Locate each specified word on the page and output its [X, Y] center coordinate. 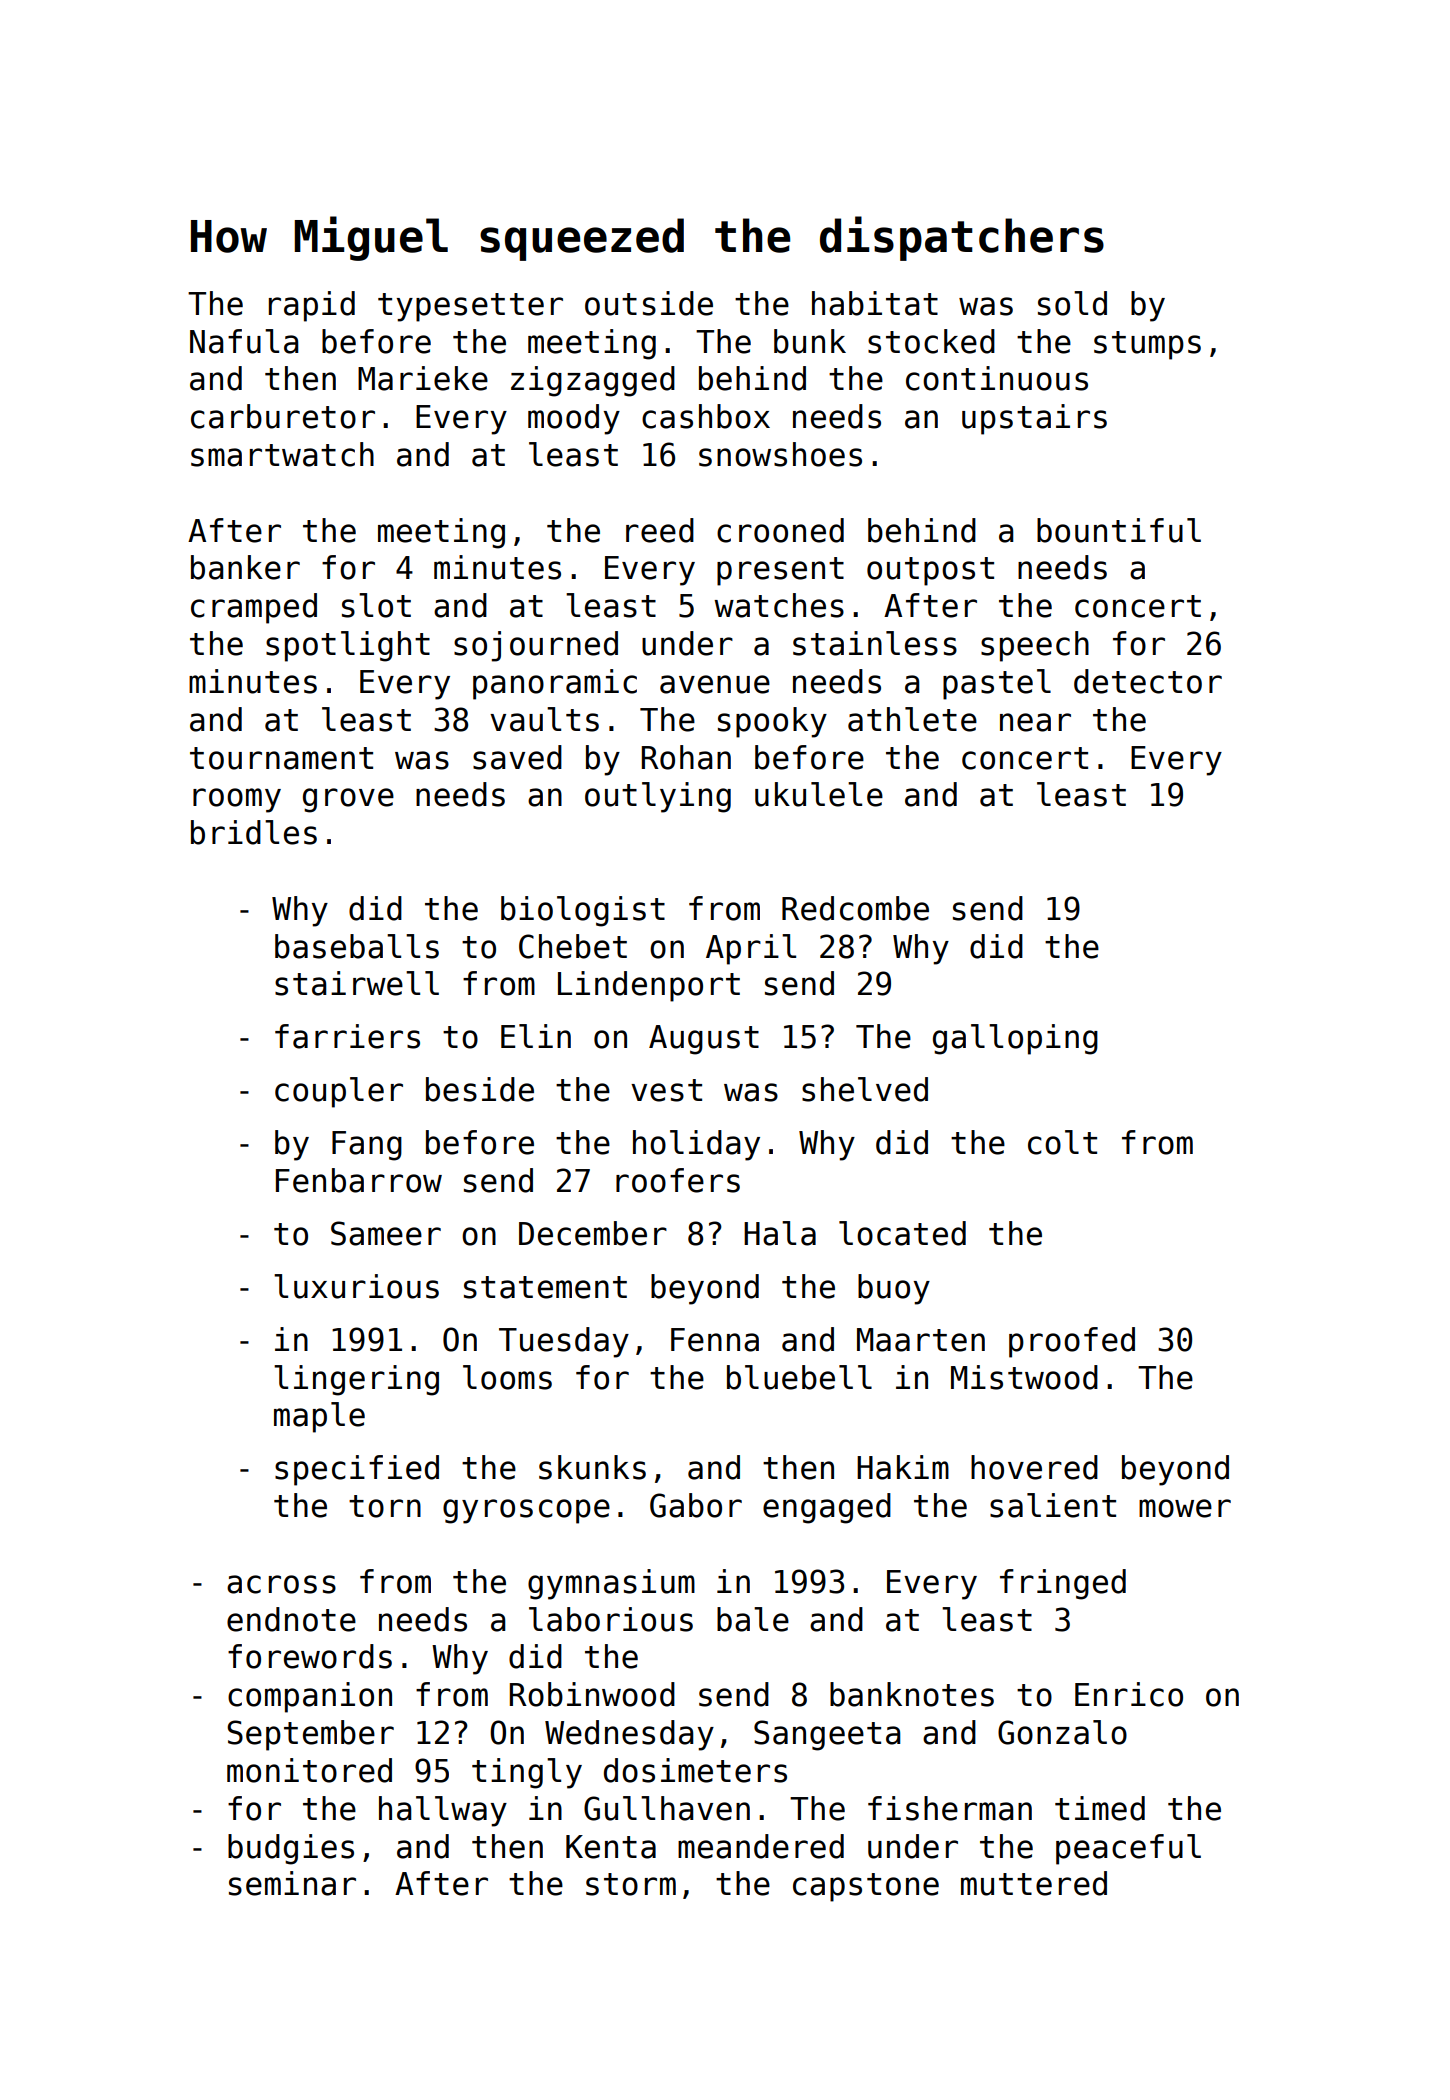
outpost [930, 571]
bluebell [799, 1377]
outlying [658, 797]
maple [319, 1417]
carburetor [283, 416]
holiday [696, 1145]
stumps [1147, 345]
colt [1062, 1142]
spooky [772, 722]
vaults [544, 719]
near [1035, 722]
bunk [810, 341]
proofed [1072, 1342]
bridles [254, 832]
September [310, 1735]
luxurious [356, 1286]
